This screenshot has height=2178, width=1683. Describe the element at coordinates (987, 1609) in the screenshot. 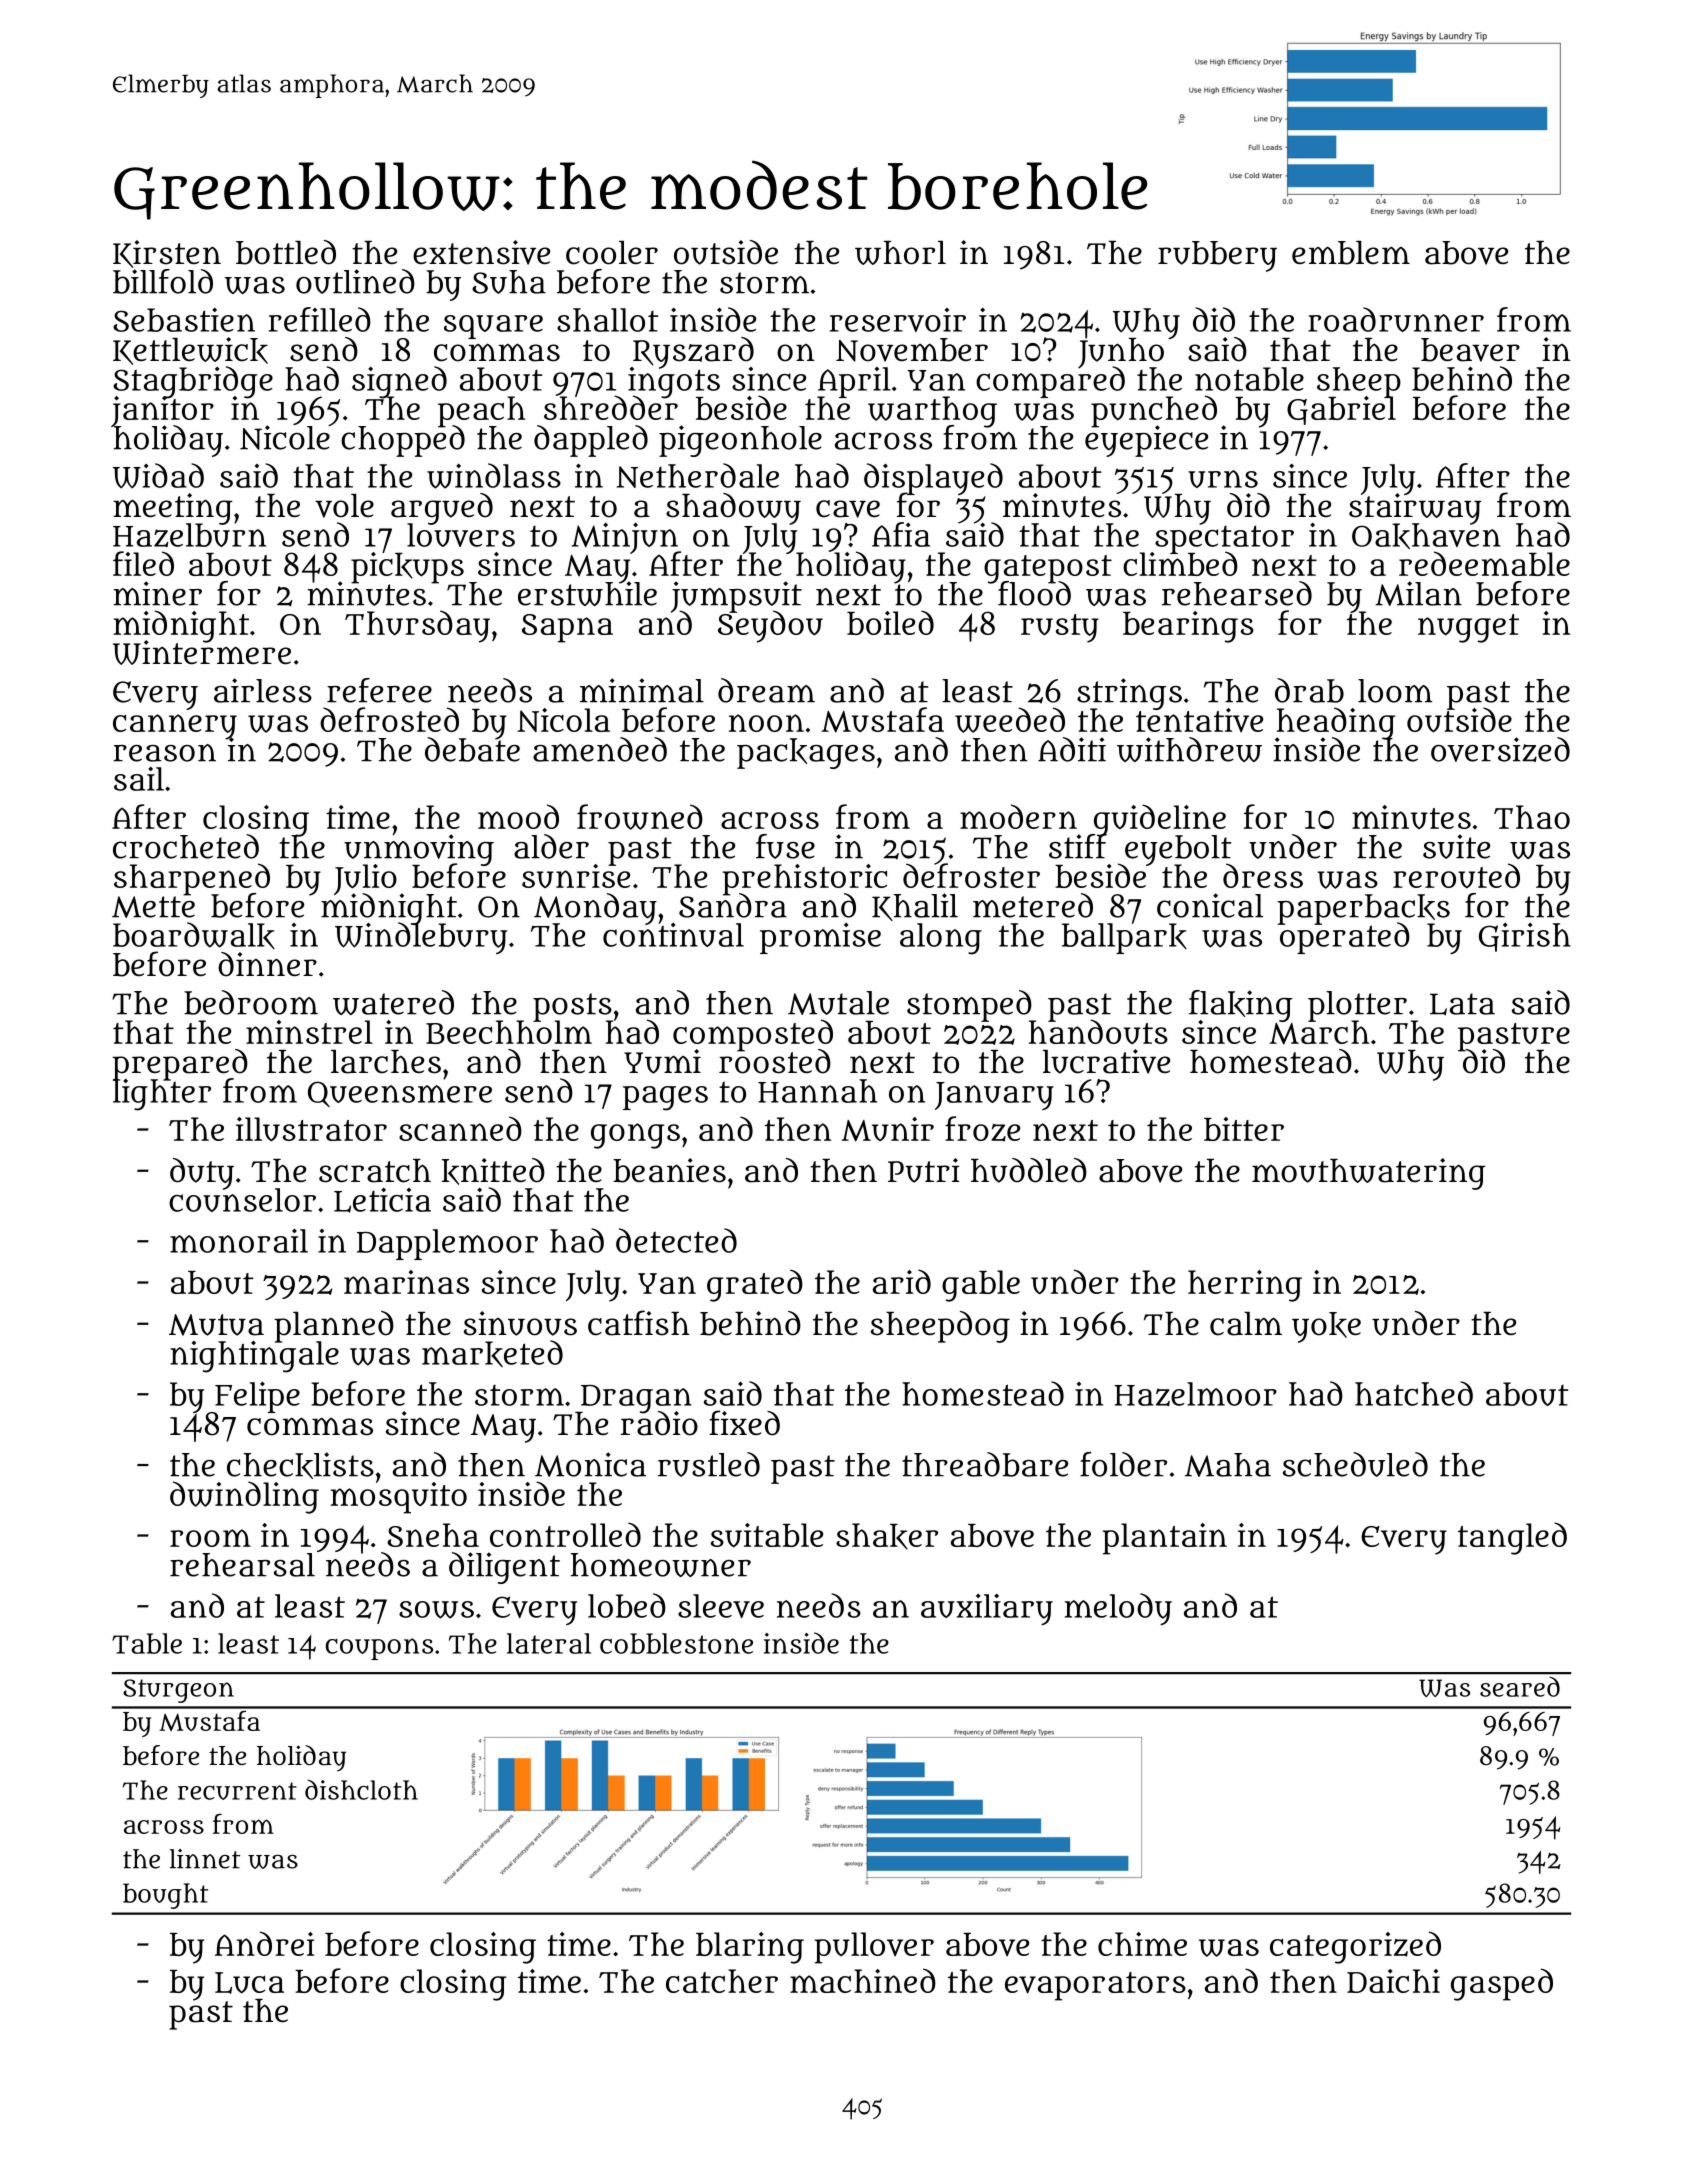

I see `auxiliary` at that location.
